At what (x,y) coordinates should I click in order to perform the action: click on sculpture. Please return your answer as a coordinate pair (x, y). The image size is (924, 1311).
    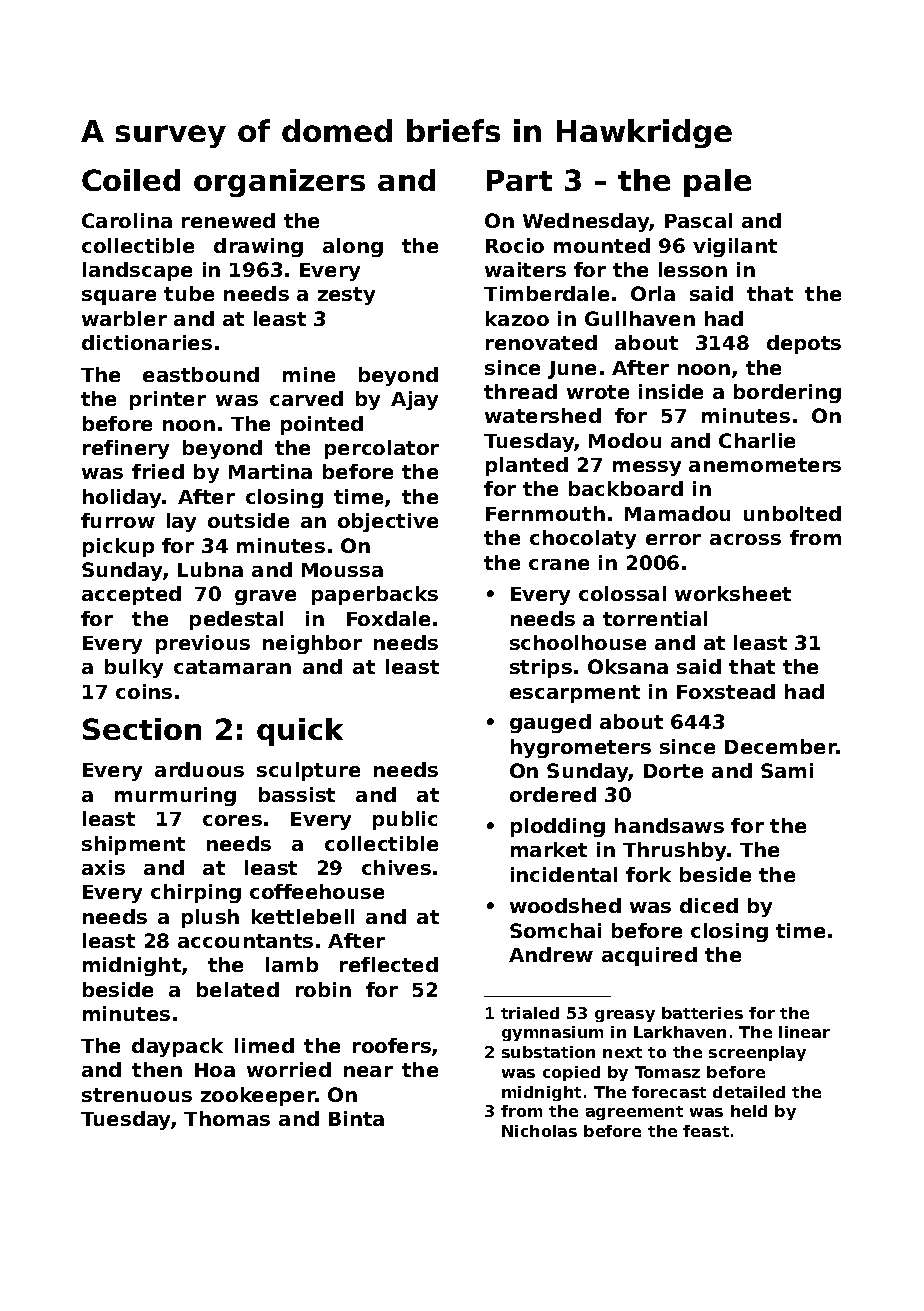
    Looking at the image, I should click on (308, 771).
